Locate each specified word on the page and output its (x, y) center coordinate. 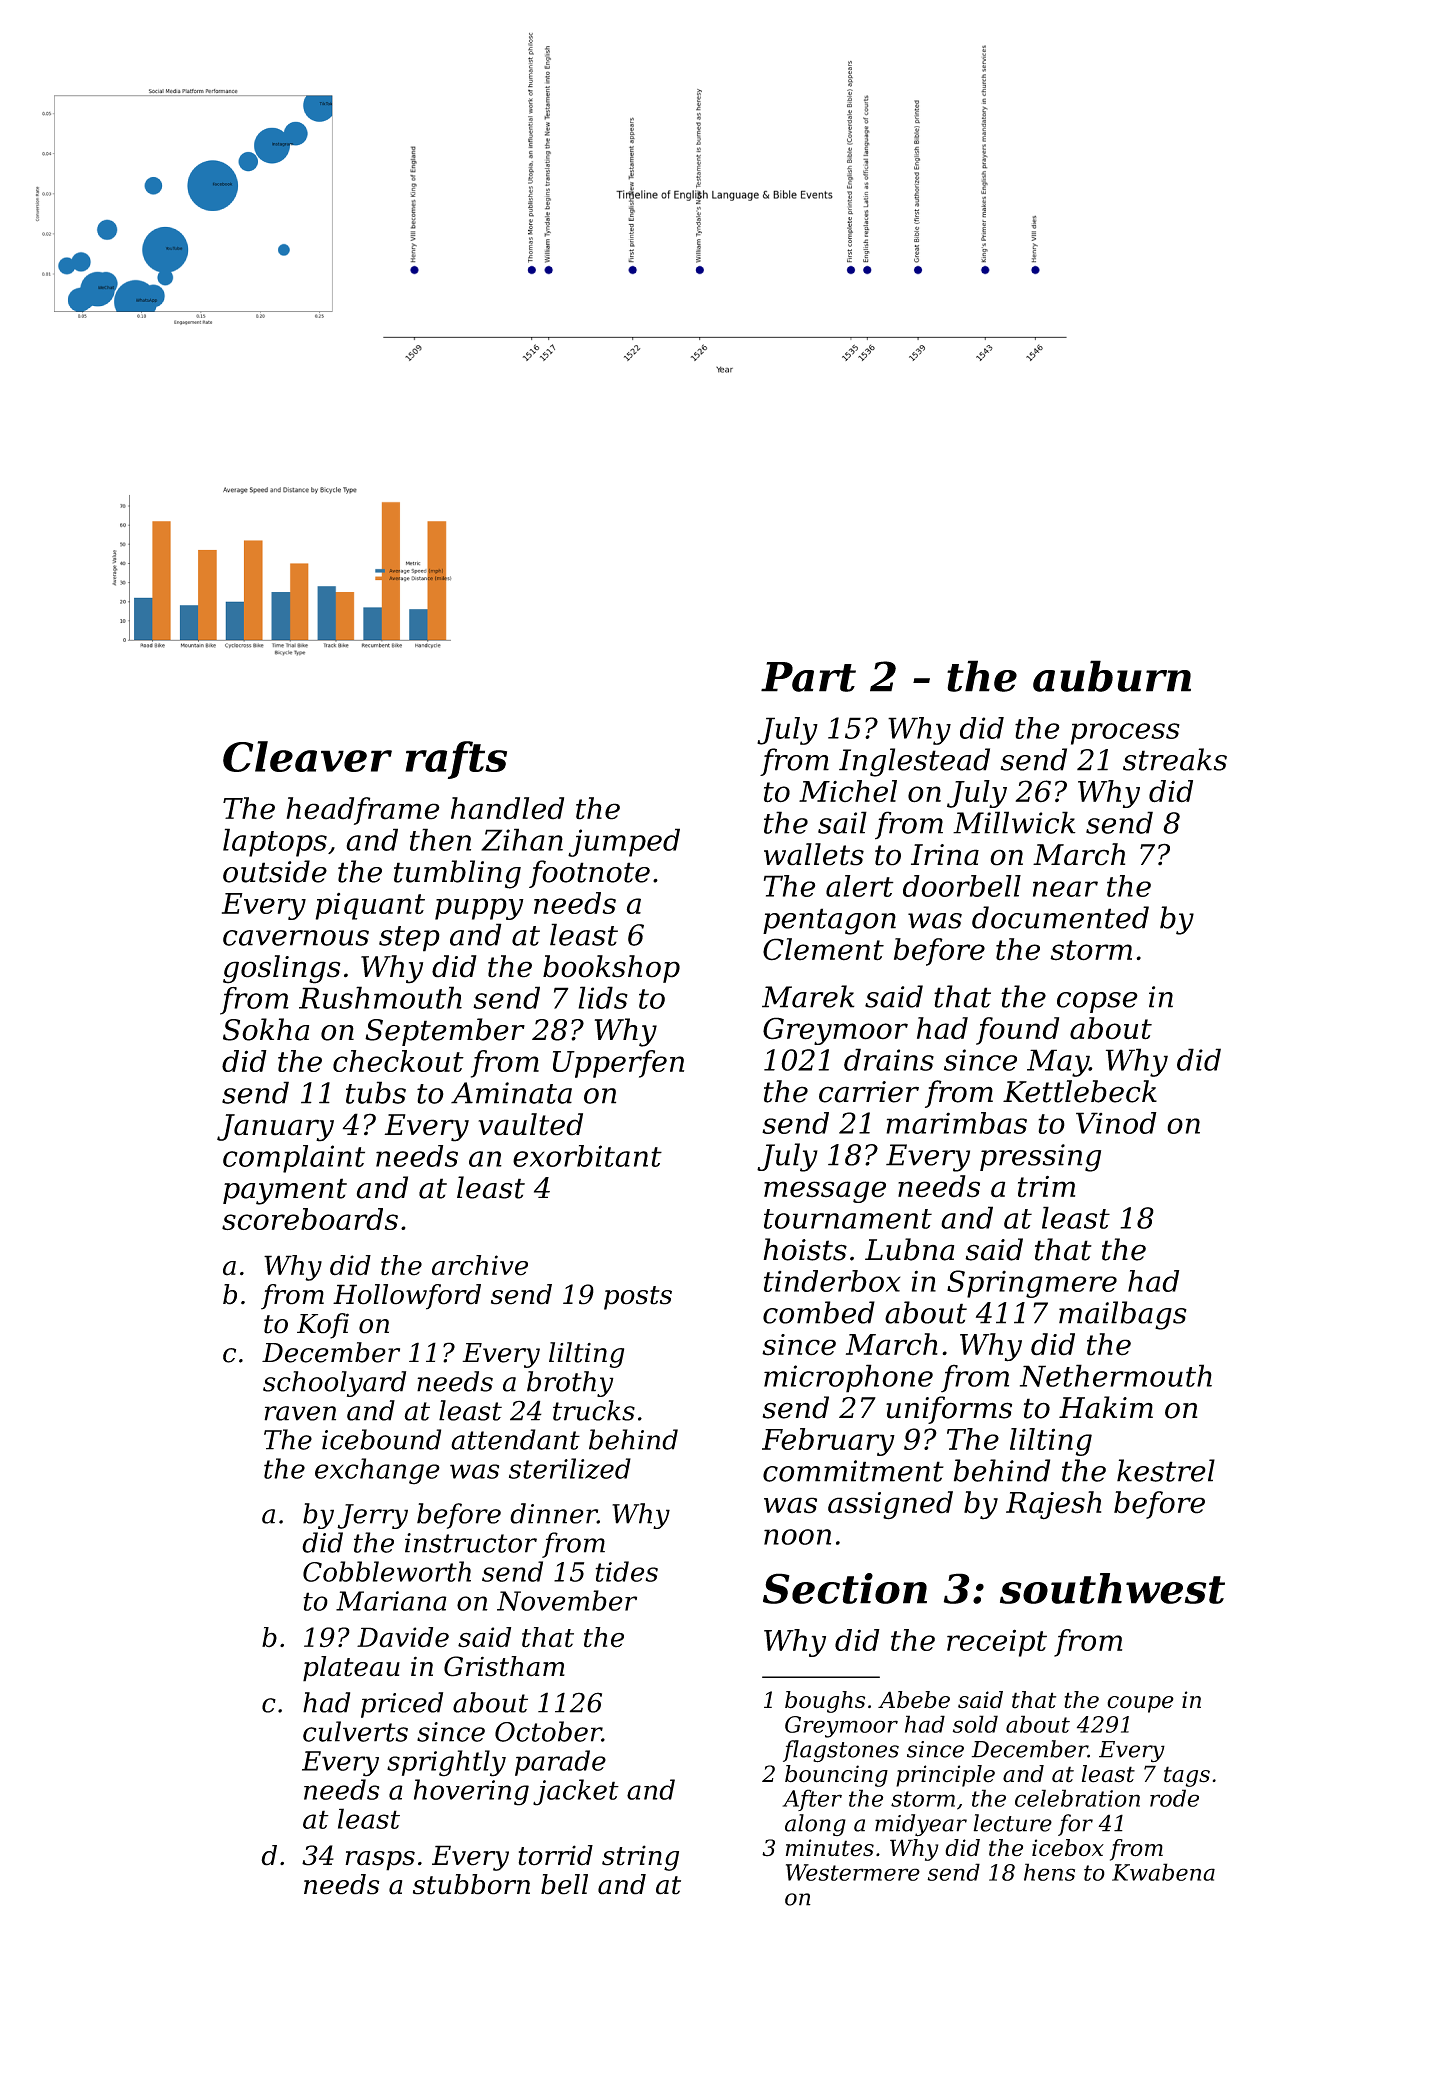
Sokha (266, 1029)
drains (889, 1059)
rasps (380, 1861)
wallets (814, 854)
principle (945, 1776)
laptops (275, 842)
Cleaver (307, 756)
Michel (848, 791)
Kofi (323, 1326)
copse (1097, 1002)
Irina (945, 855)
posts (638, 1298)
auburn (1112, 676)
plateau (351, 1669)
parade (560, 1763)
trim (1046, 1187)
